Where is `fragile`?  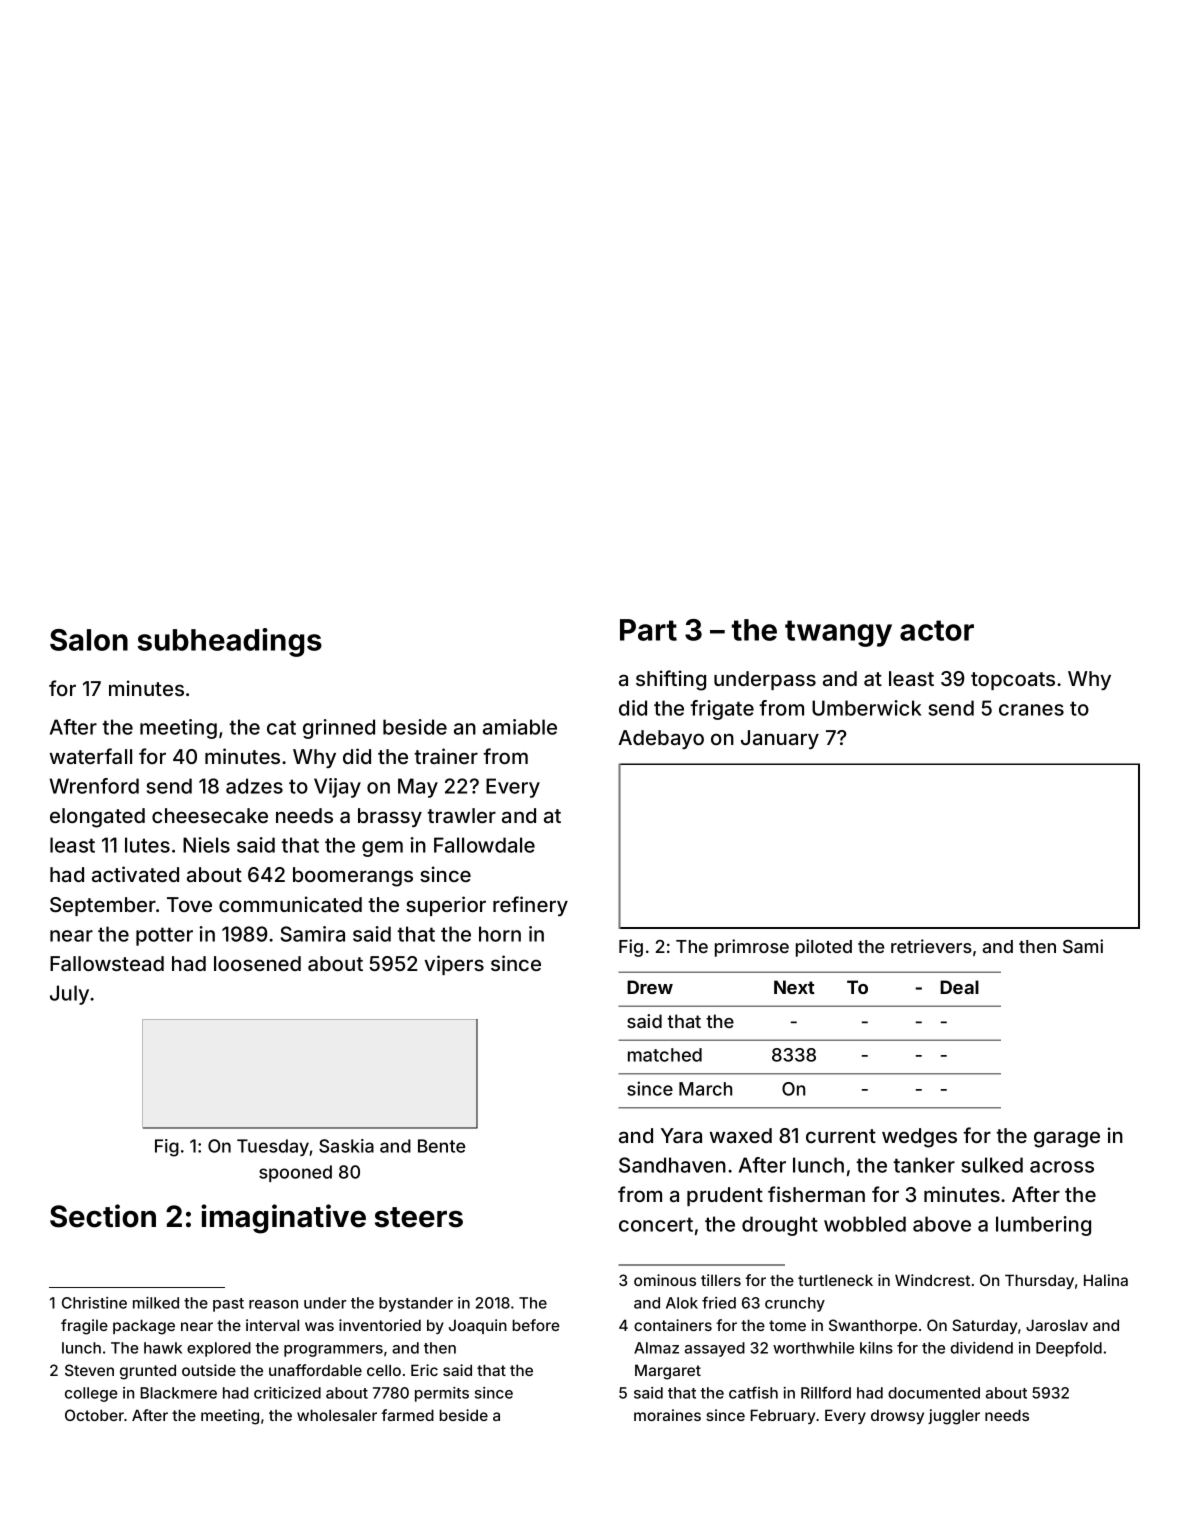
fragile is located at coordinates (84, 1327).
